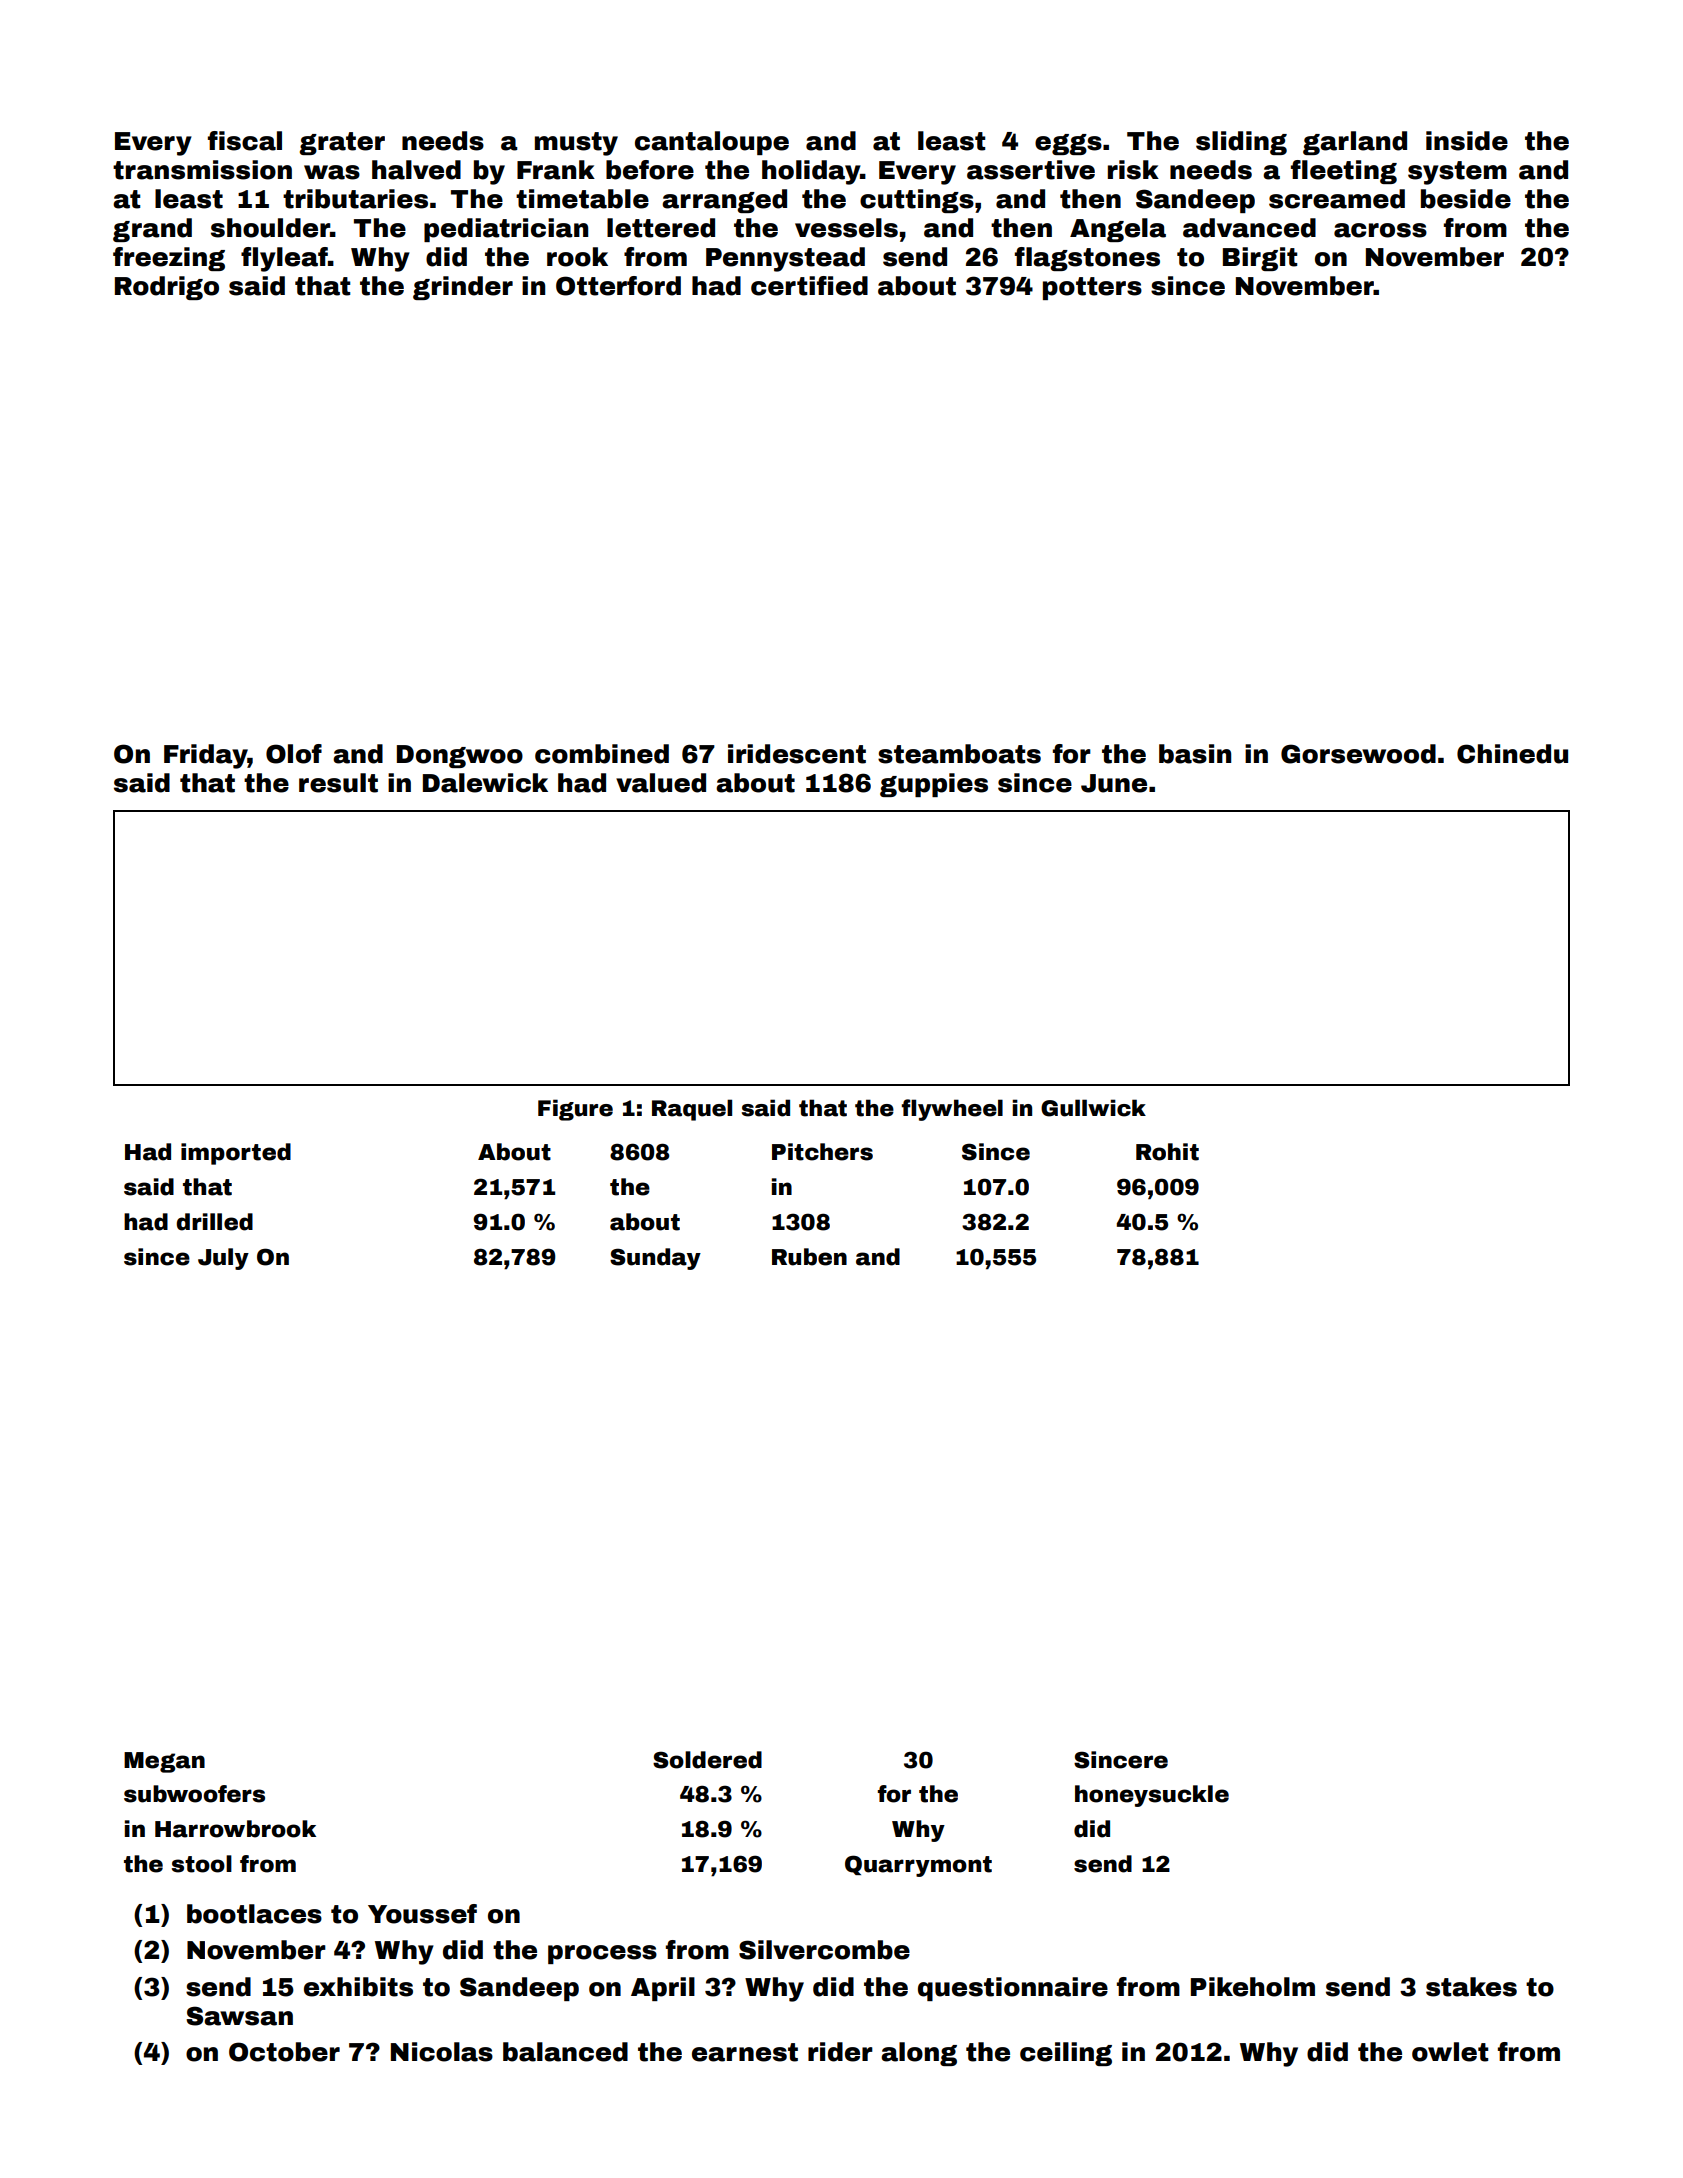  What do you see at coordinates (809, 1257) in the image?
I see `Ruben` at bounding box center [809, 1257].
